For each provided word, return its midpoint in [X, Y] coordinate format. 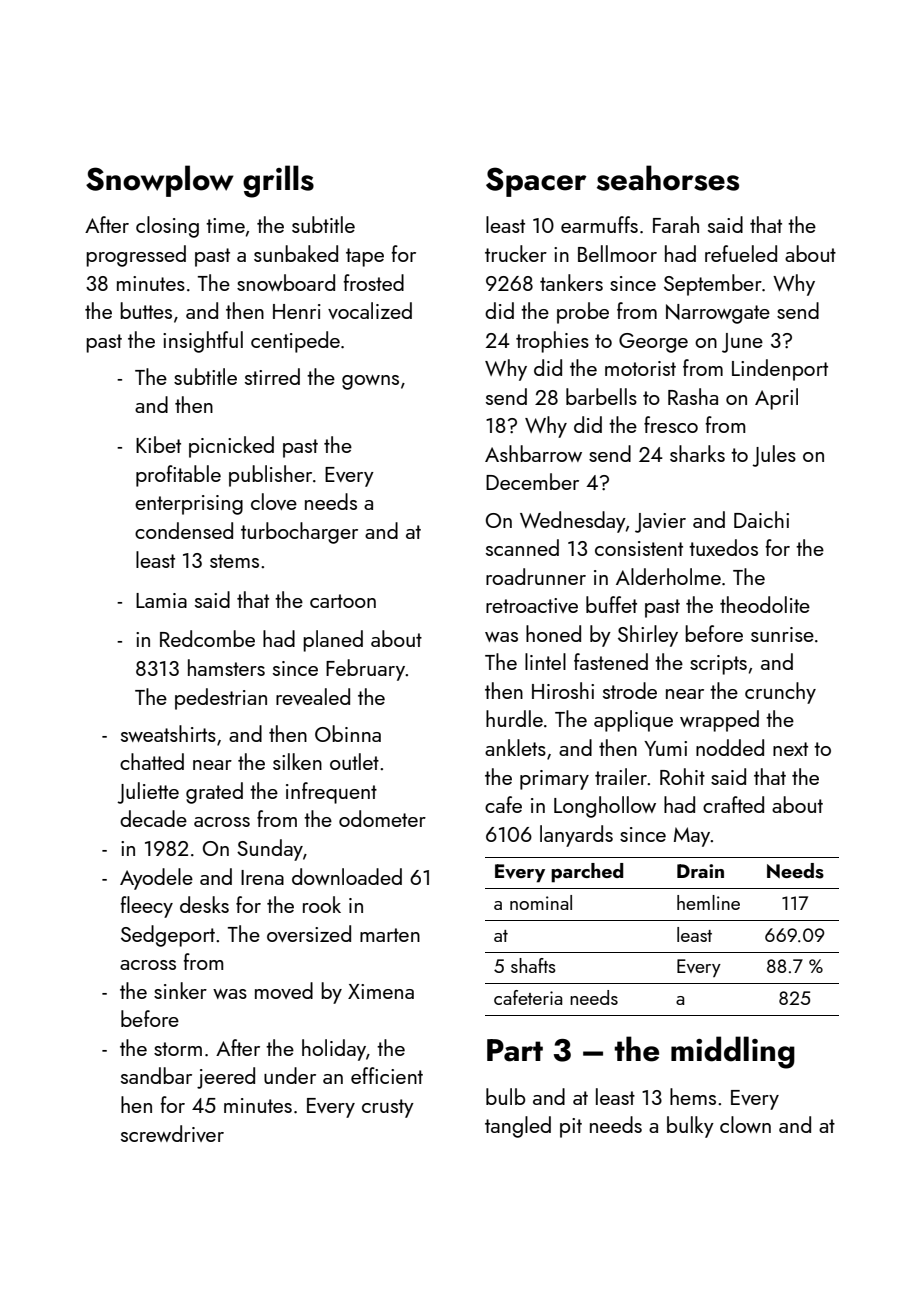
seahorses [668, 178]
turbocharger [299, 533]
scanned [522, 547]
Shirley [648, 636]
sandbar [156, 1075]
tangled [518, 1127]
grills [278, 181]
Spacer [536, 182]
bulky [690, 1127]
